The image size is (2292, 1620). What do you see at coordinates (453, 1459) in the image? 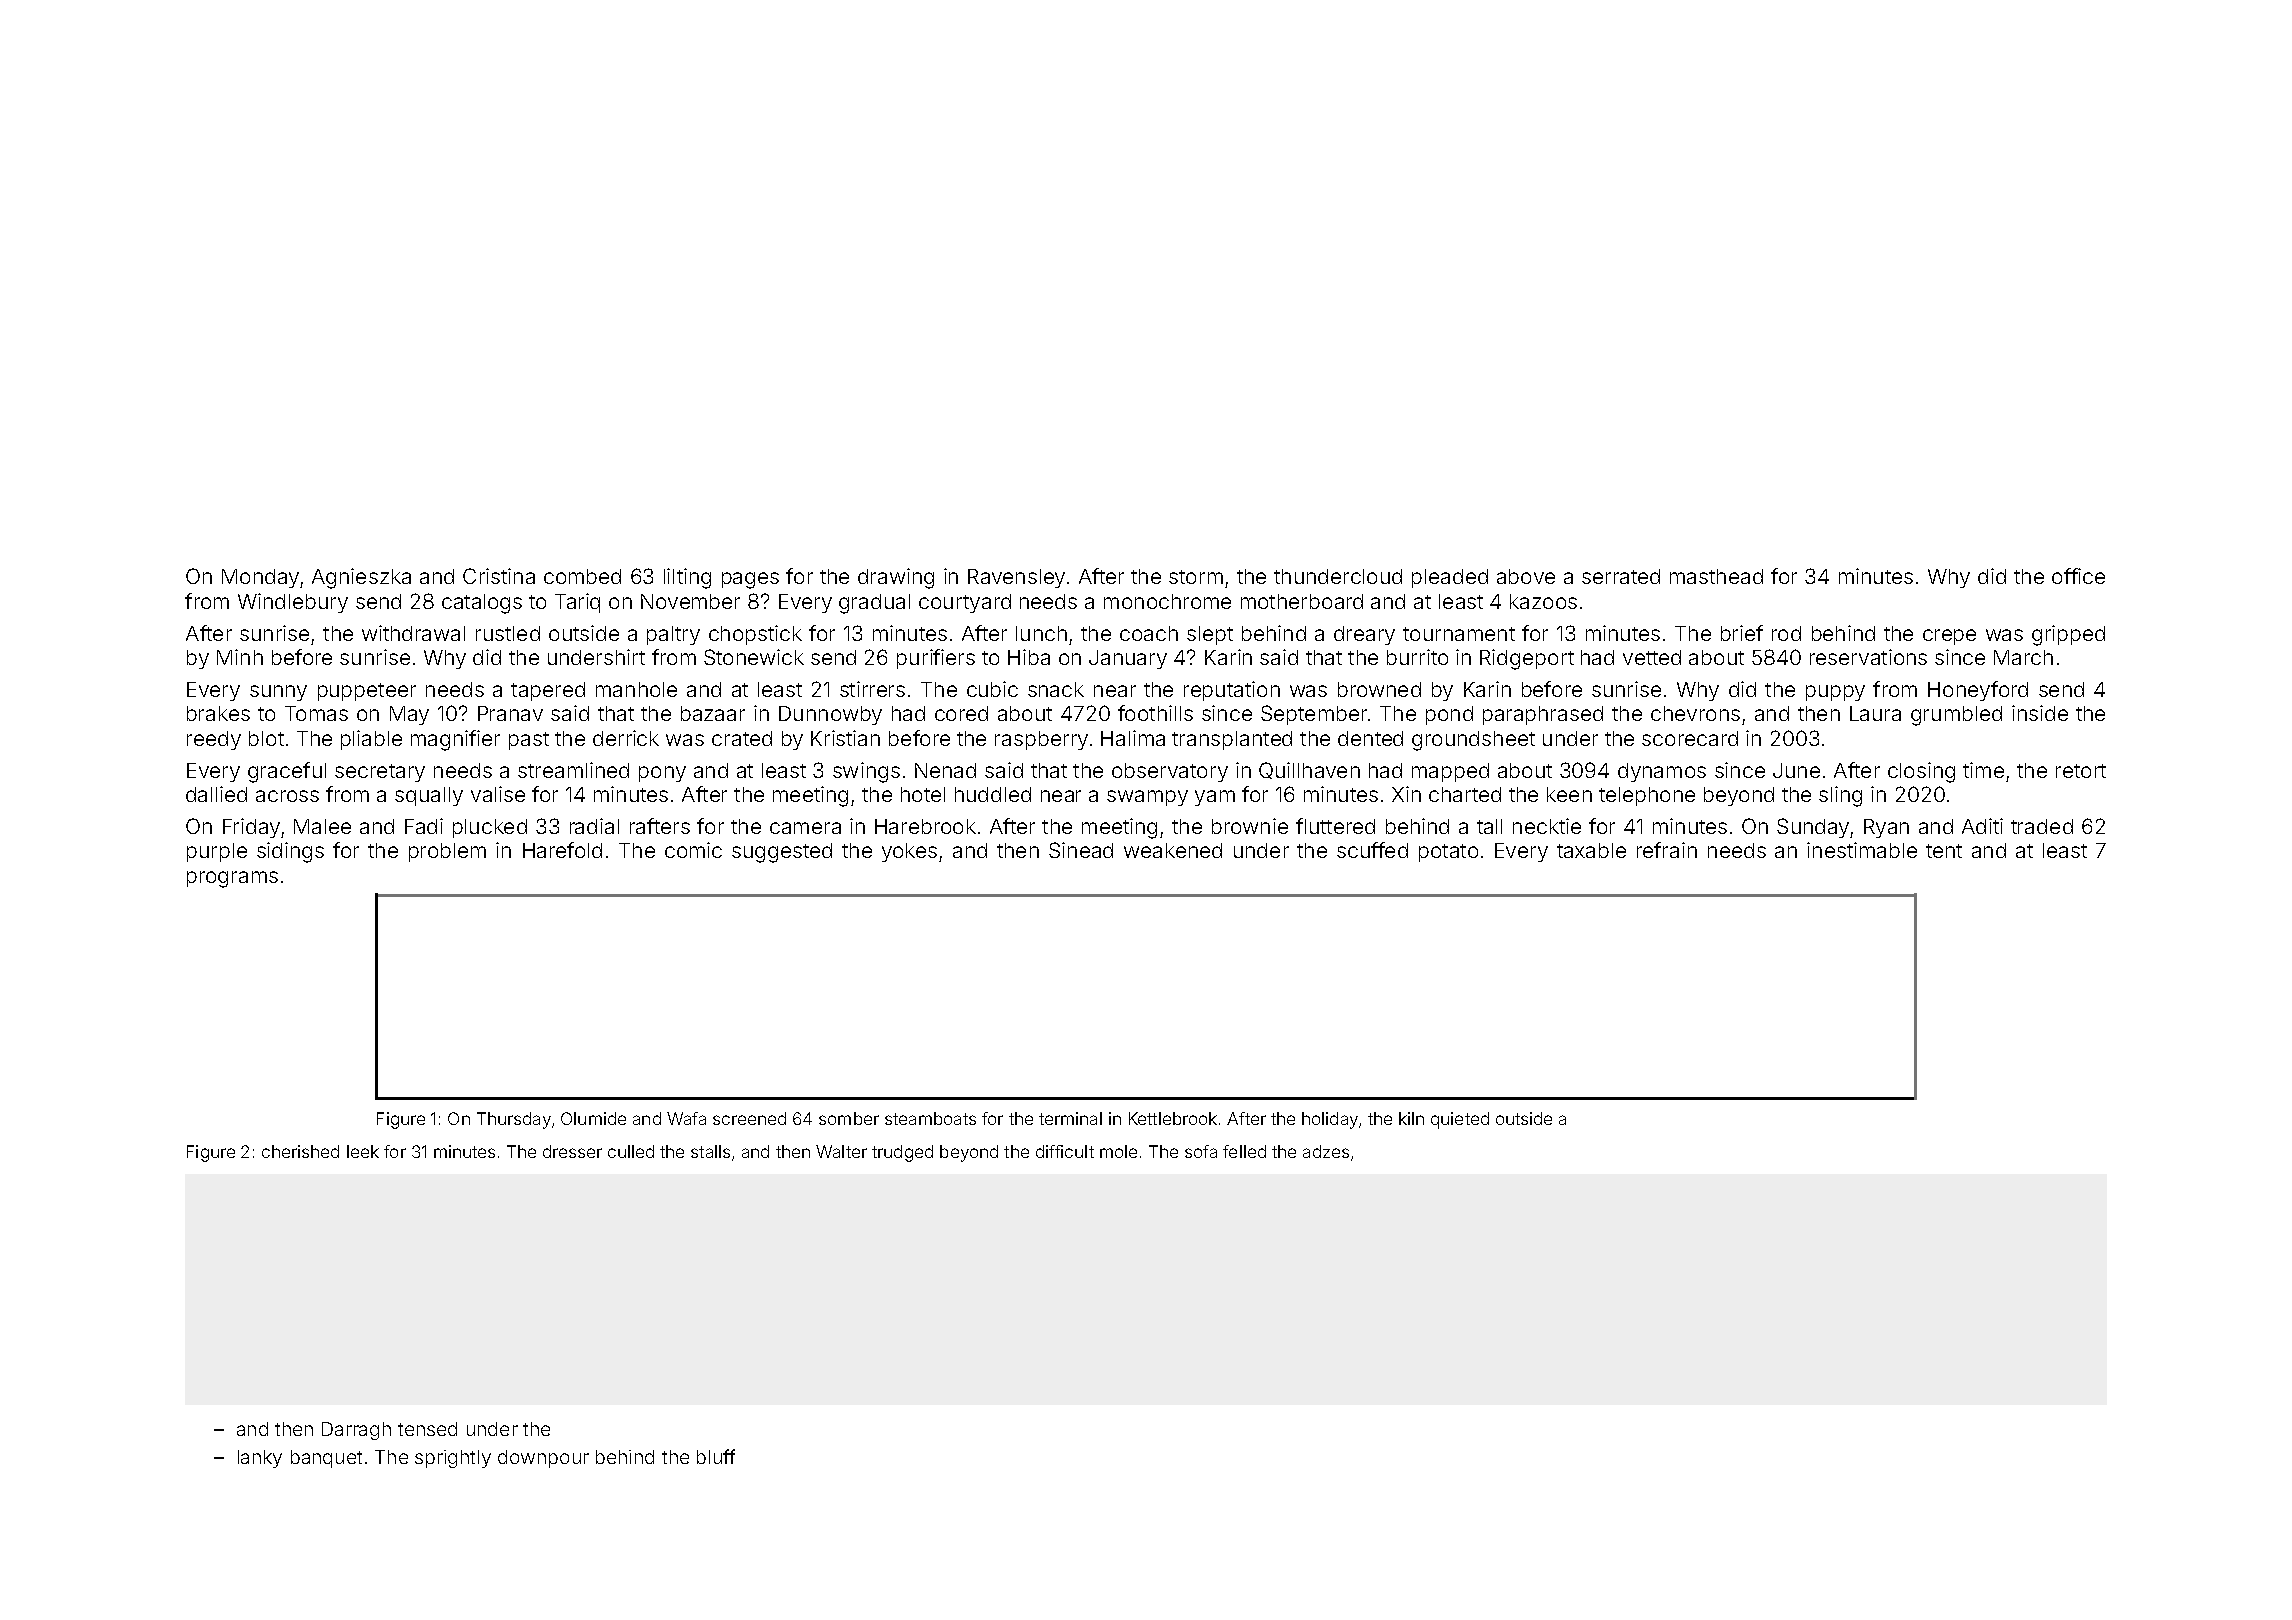
I see `sprightly` at bounding box center [453, 1459].
